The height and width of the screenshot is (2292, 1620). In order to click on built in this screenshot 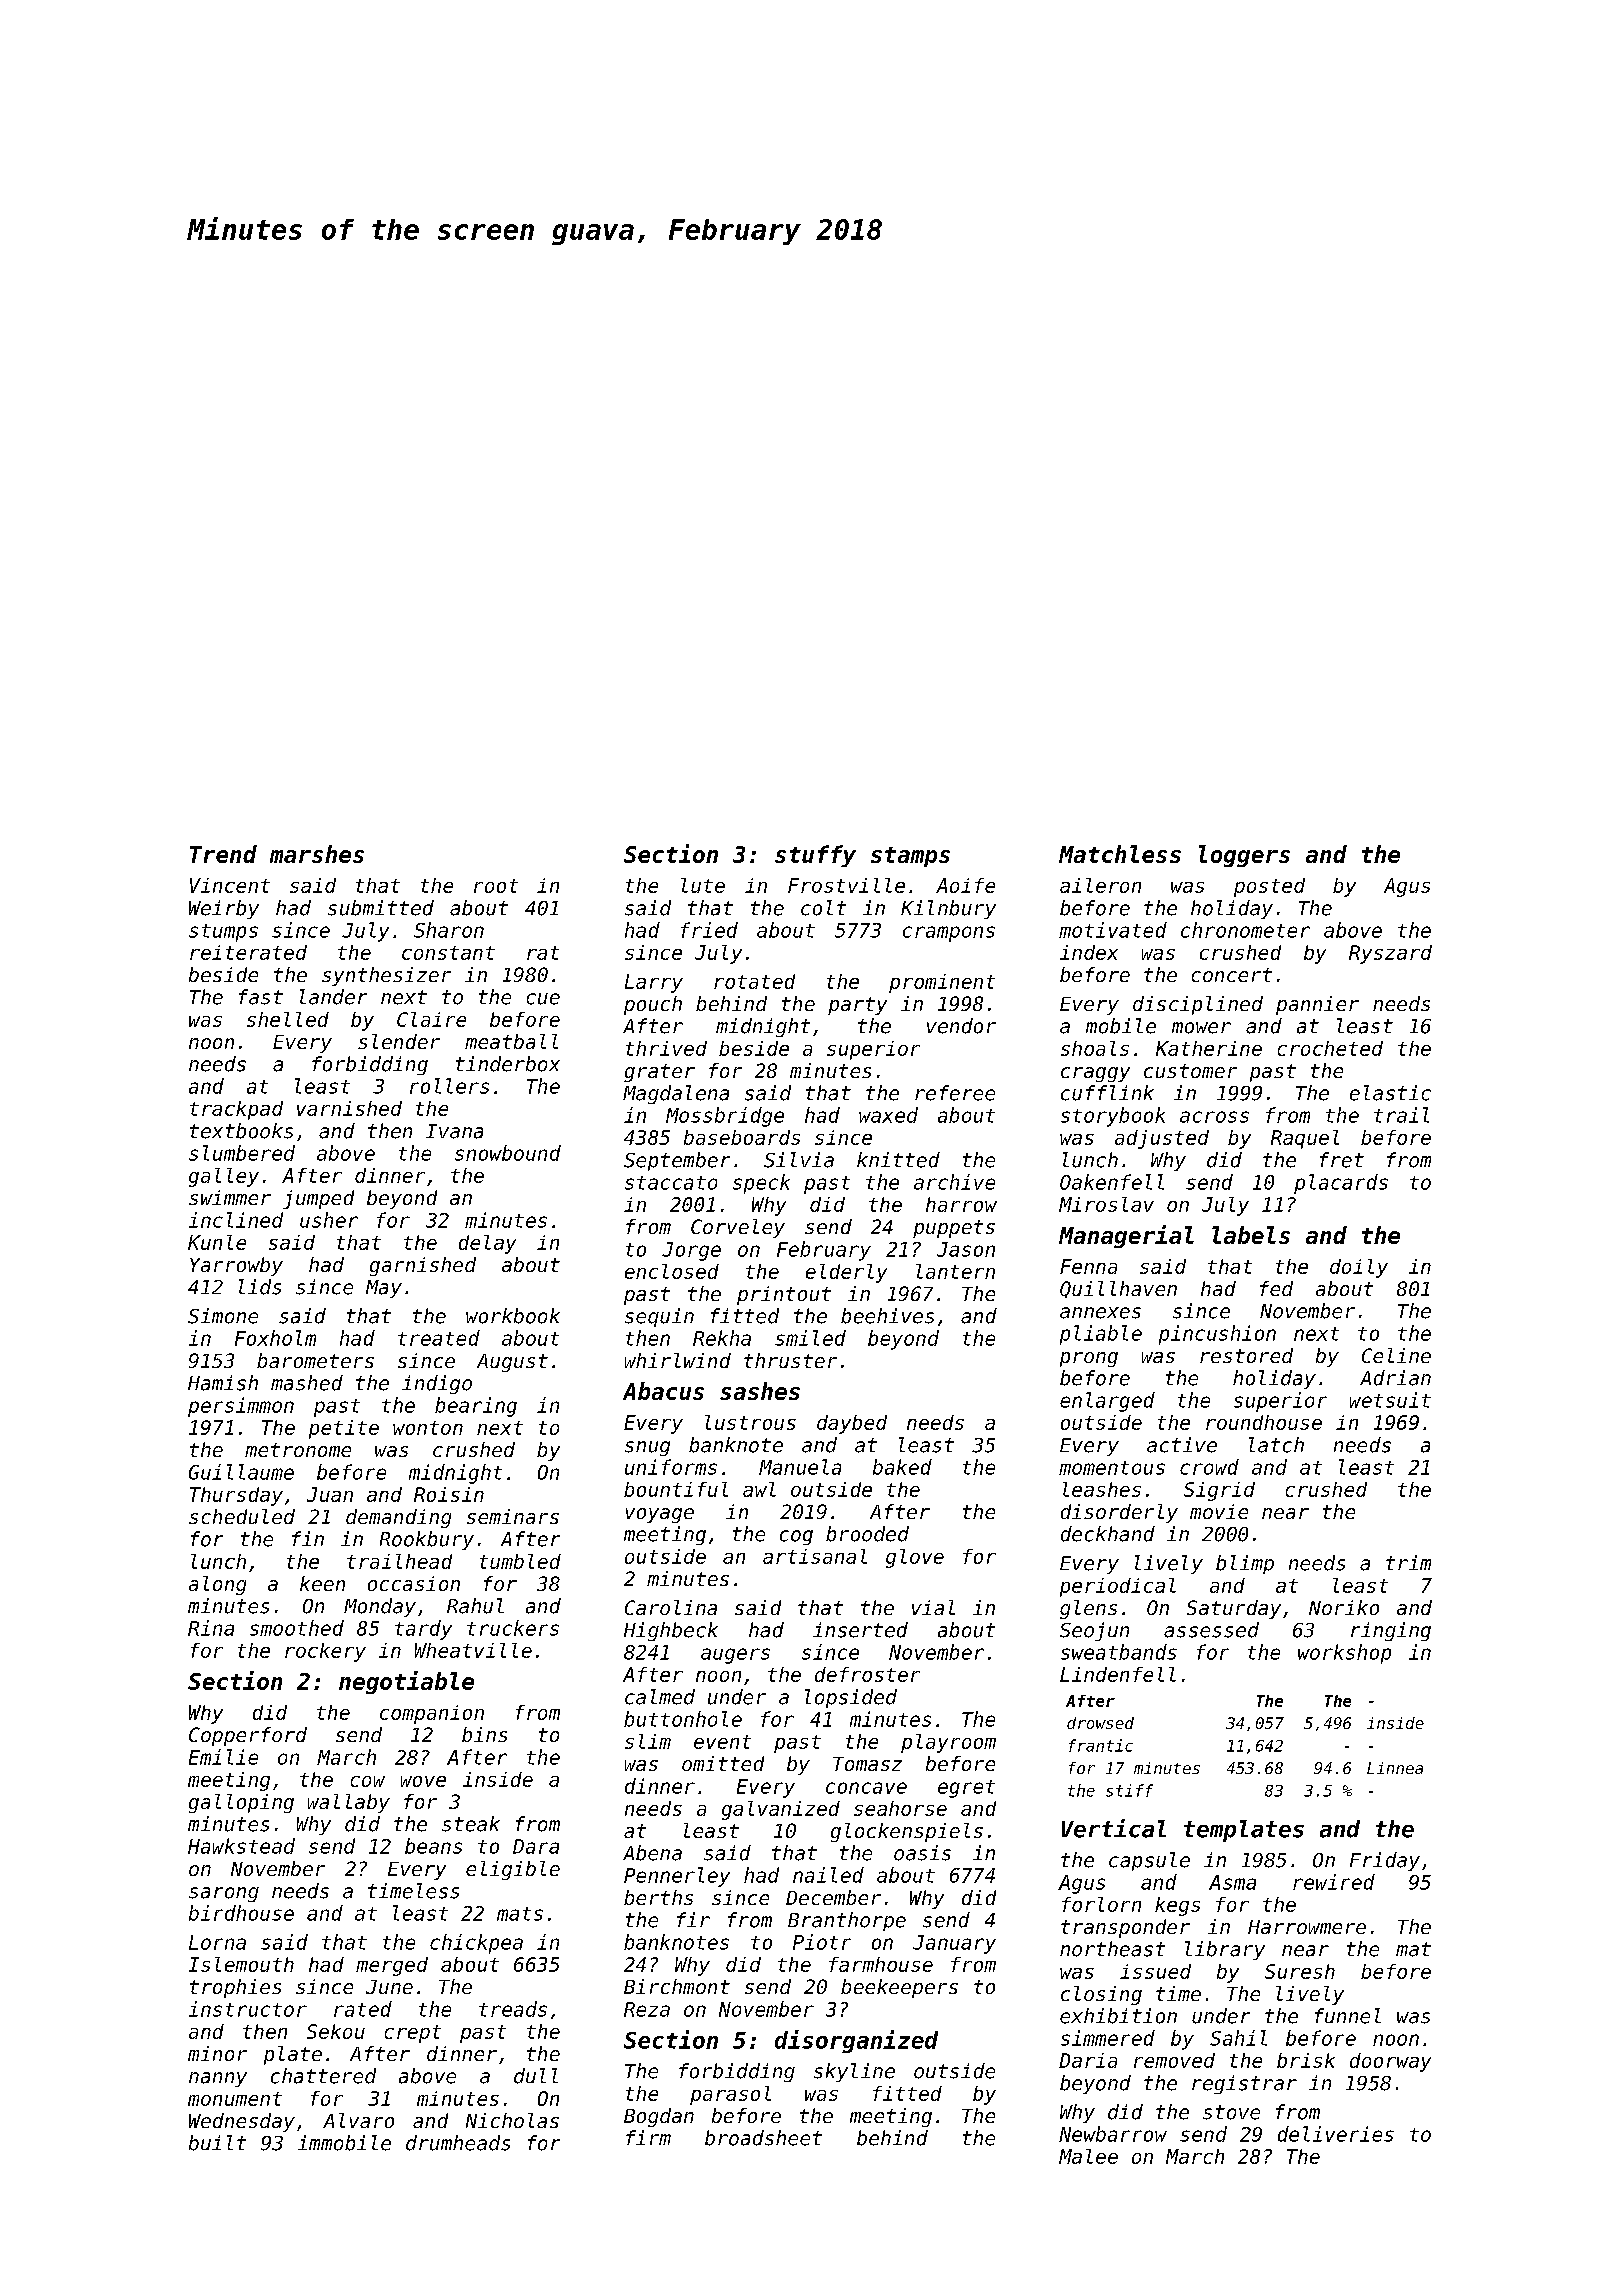, I will do `click(217, 2143)`.
